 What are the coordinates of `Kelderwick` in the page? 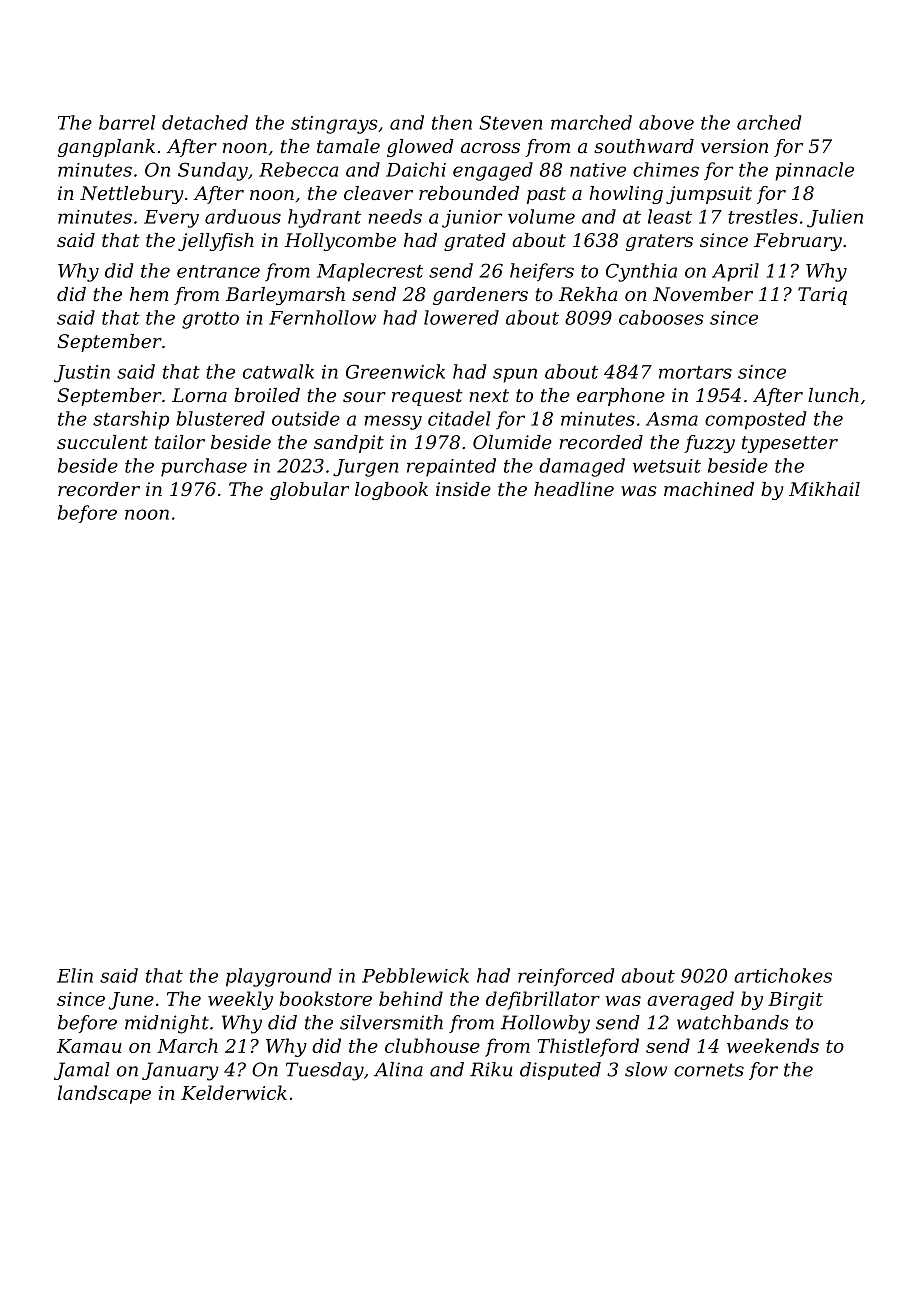 It's located at (234, 1092).
